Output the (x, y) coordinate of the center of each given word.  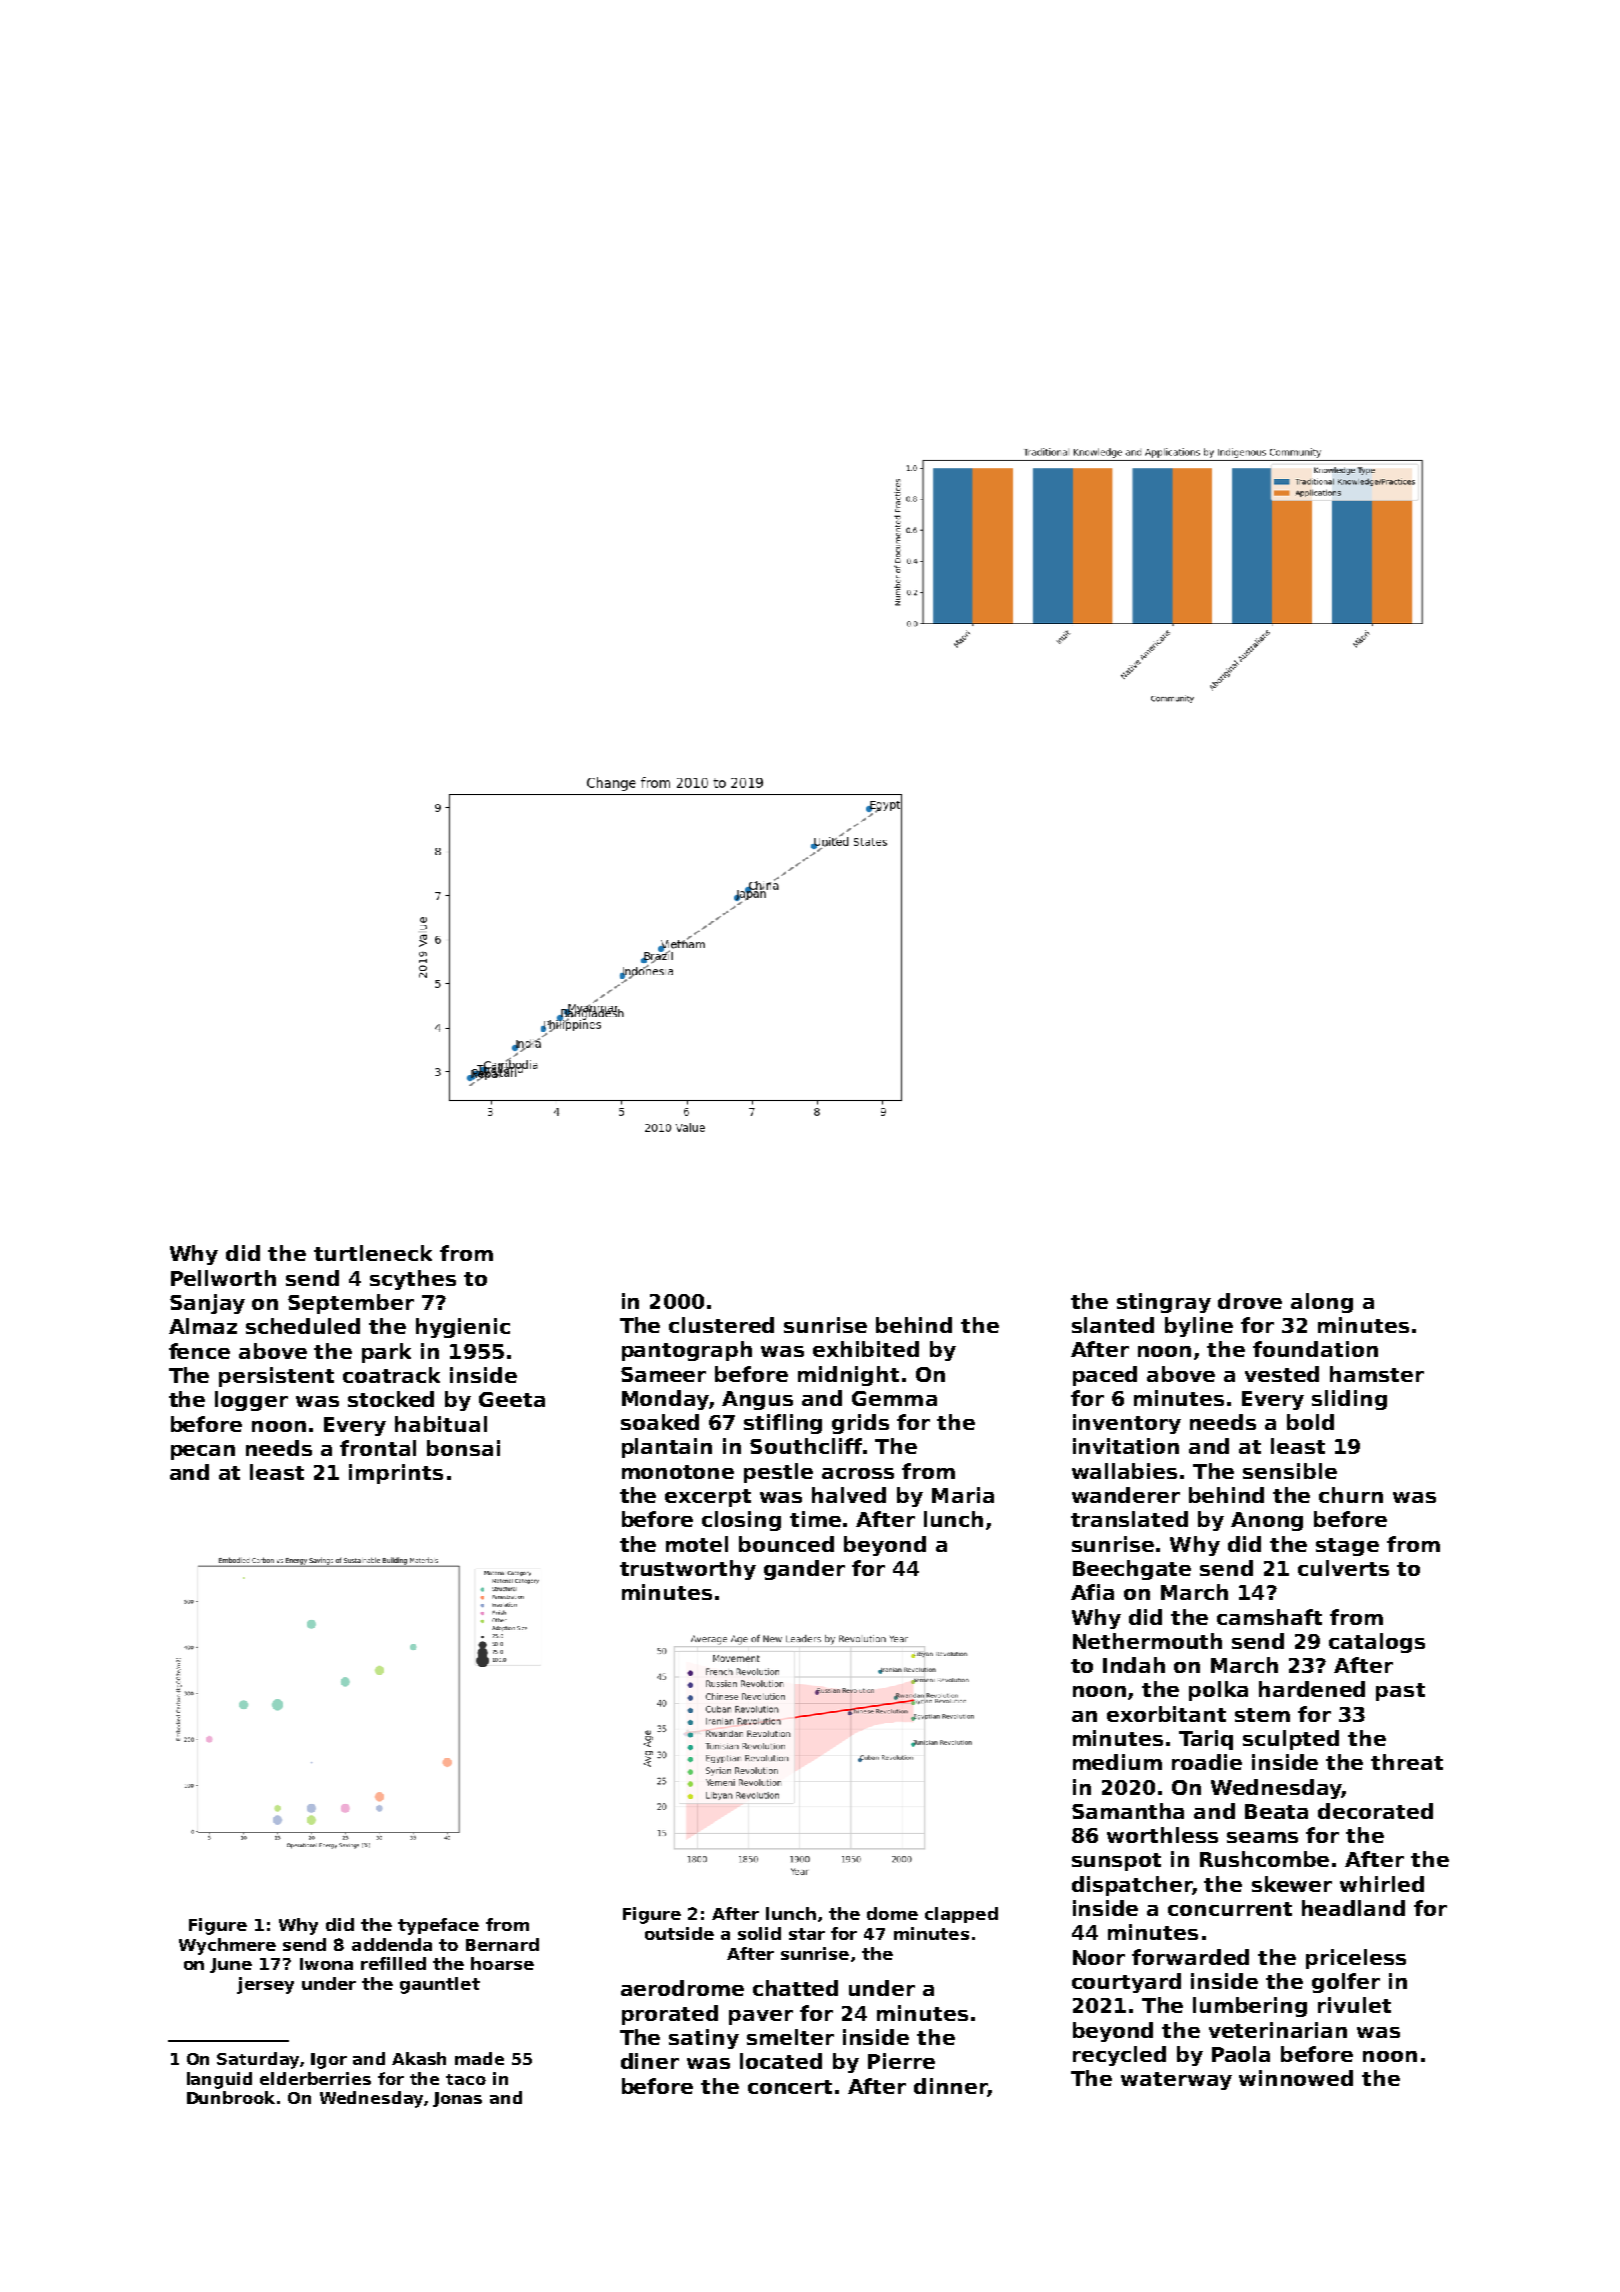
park (386, 1353)
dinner (951, 2087)
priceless (1356, 1959)
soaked (660, 1422)
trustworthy (688, 1570)
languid (219, 2080)
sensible (1290, 1471)
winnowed (1296, 2078)
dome (892, 1913)
